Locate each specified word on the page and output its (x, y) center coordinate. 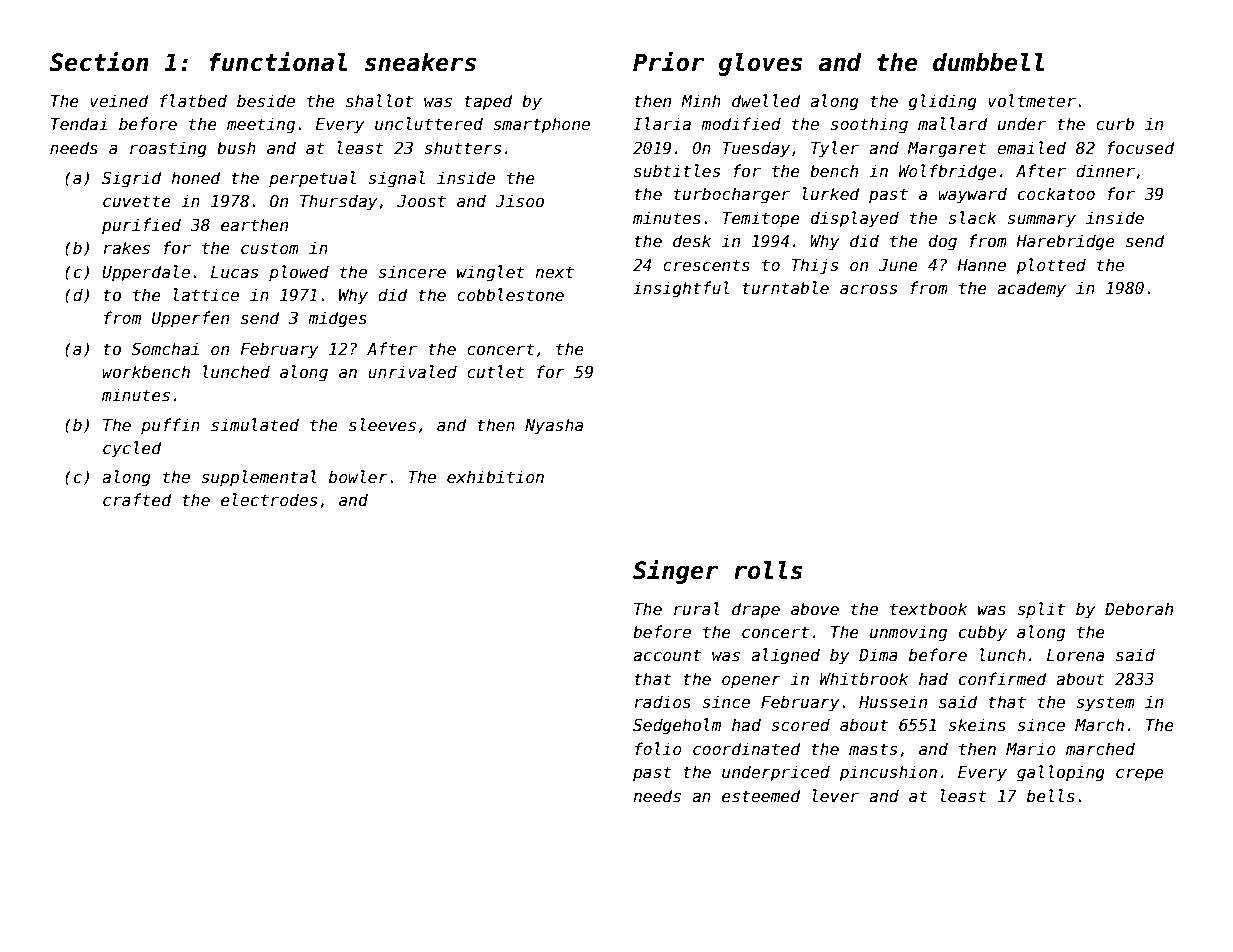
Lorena (1075, 655)
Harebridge (1065, 242)
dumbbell (988, 62)
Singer (676, 571)
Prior (668, 61)
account (667, 655)
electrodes (269, 500)
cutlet (496, 371)
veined (119, 100)
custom (270, 248)
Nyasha (554, 426)
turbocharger (732, 195)
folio (658, 748)
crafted (137, 499)
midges (337, 319)
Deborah (1139, 608)
